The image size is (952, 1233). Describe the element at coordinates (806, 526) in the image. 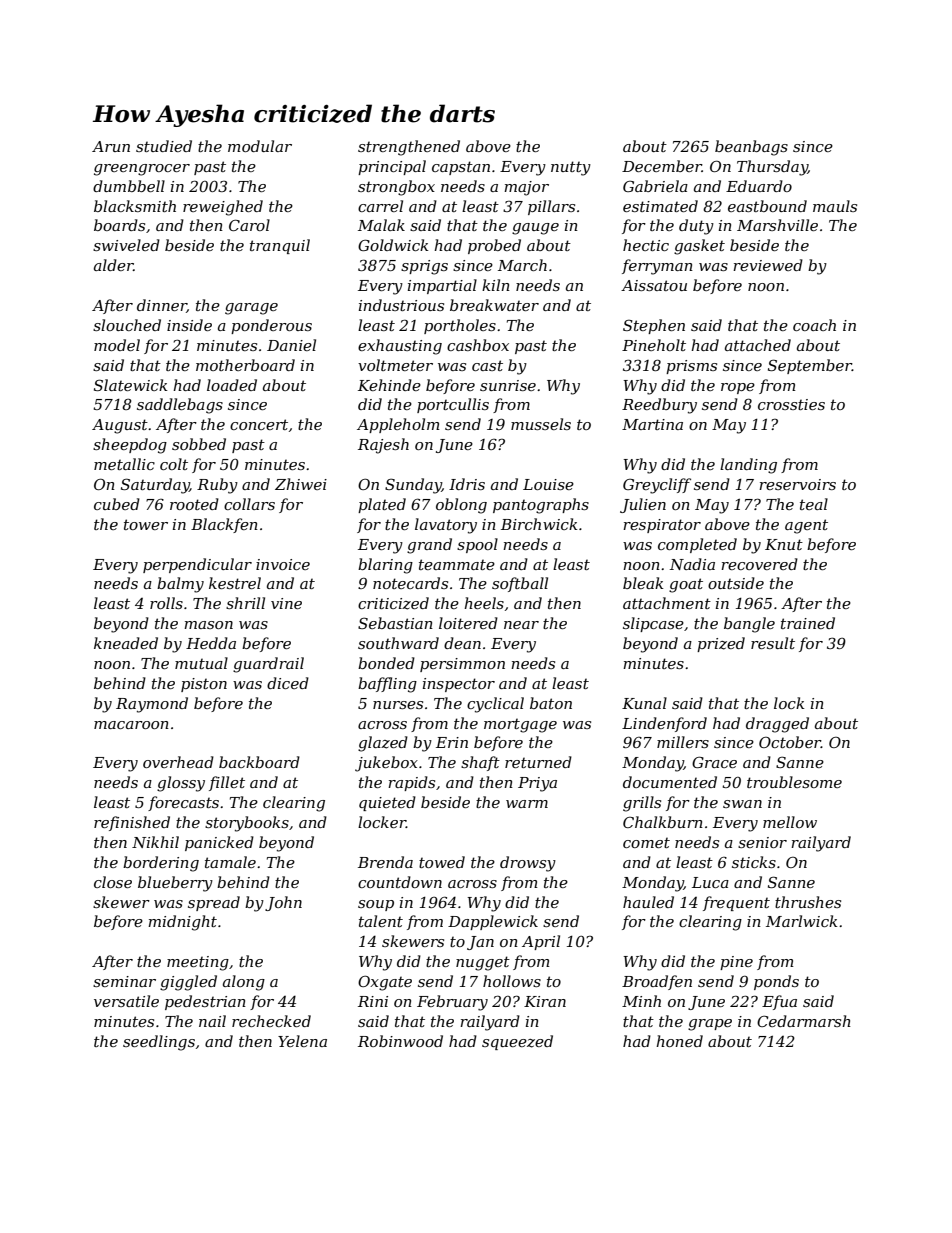

I see `agent` at that location.
